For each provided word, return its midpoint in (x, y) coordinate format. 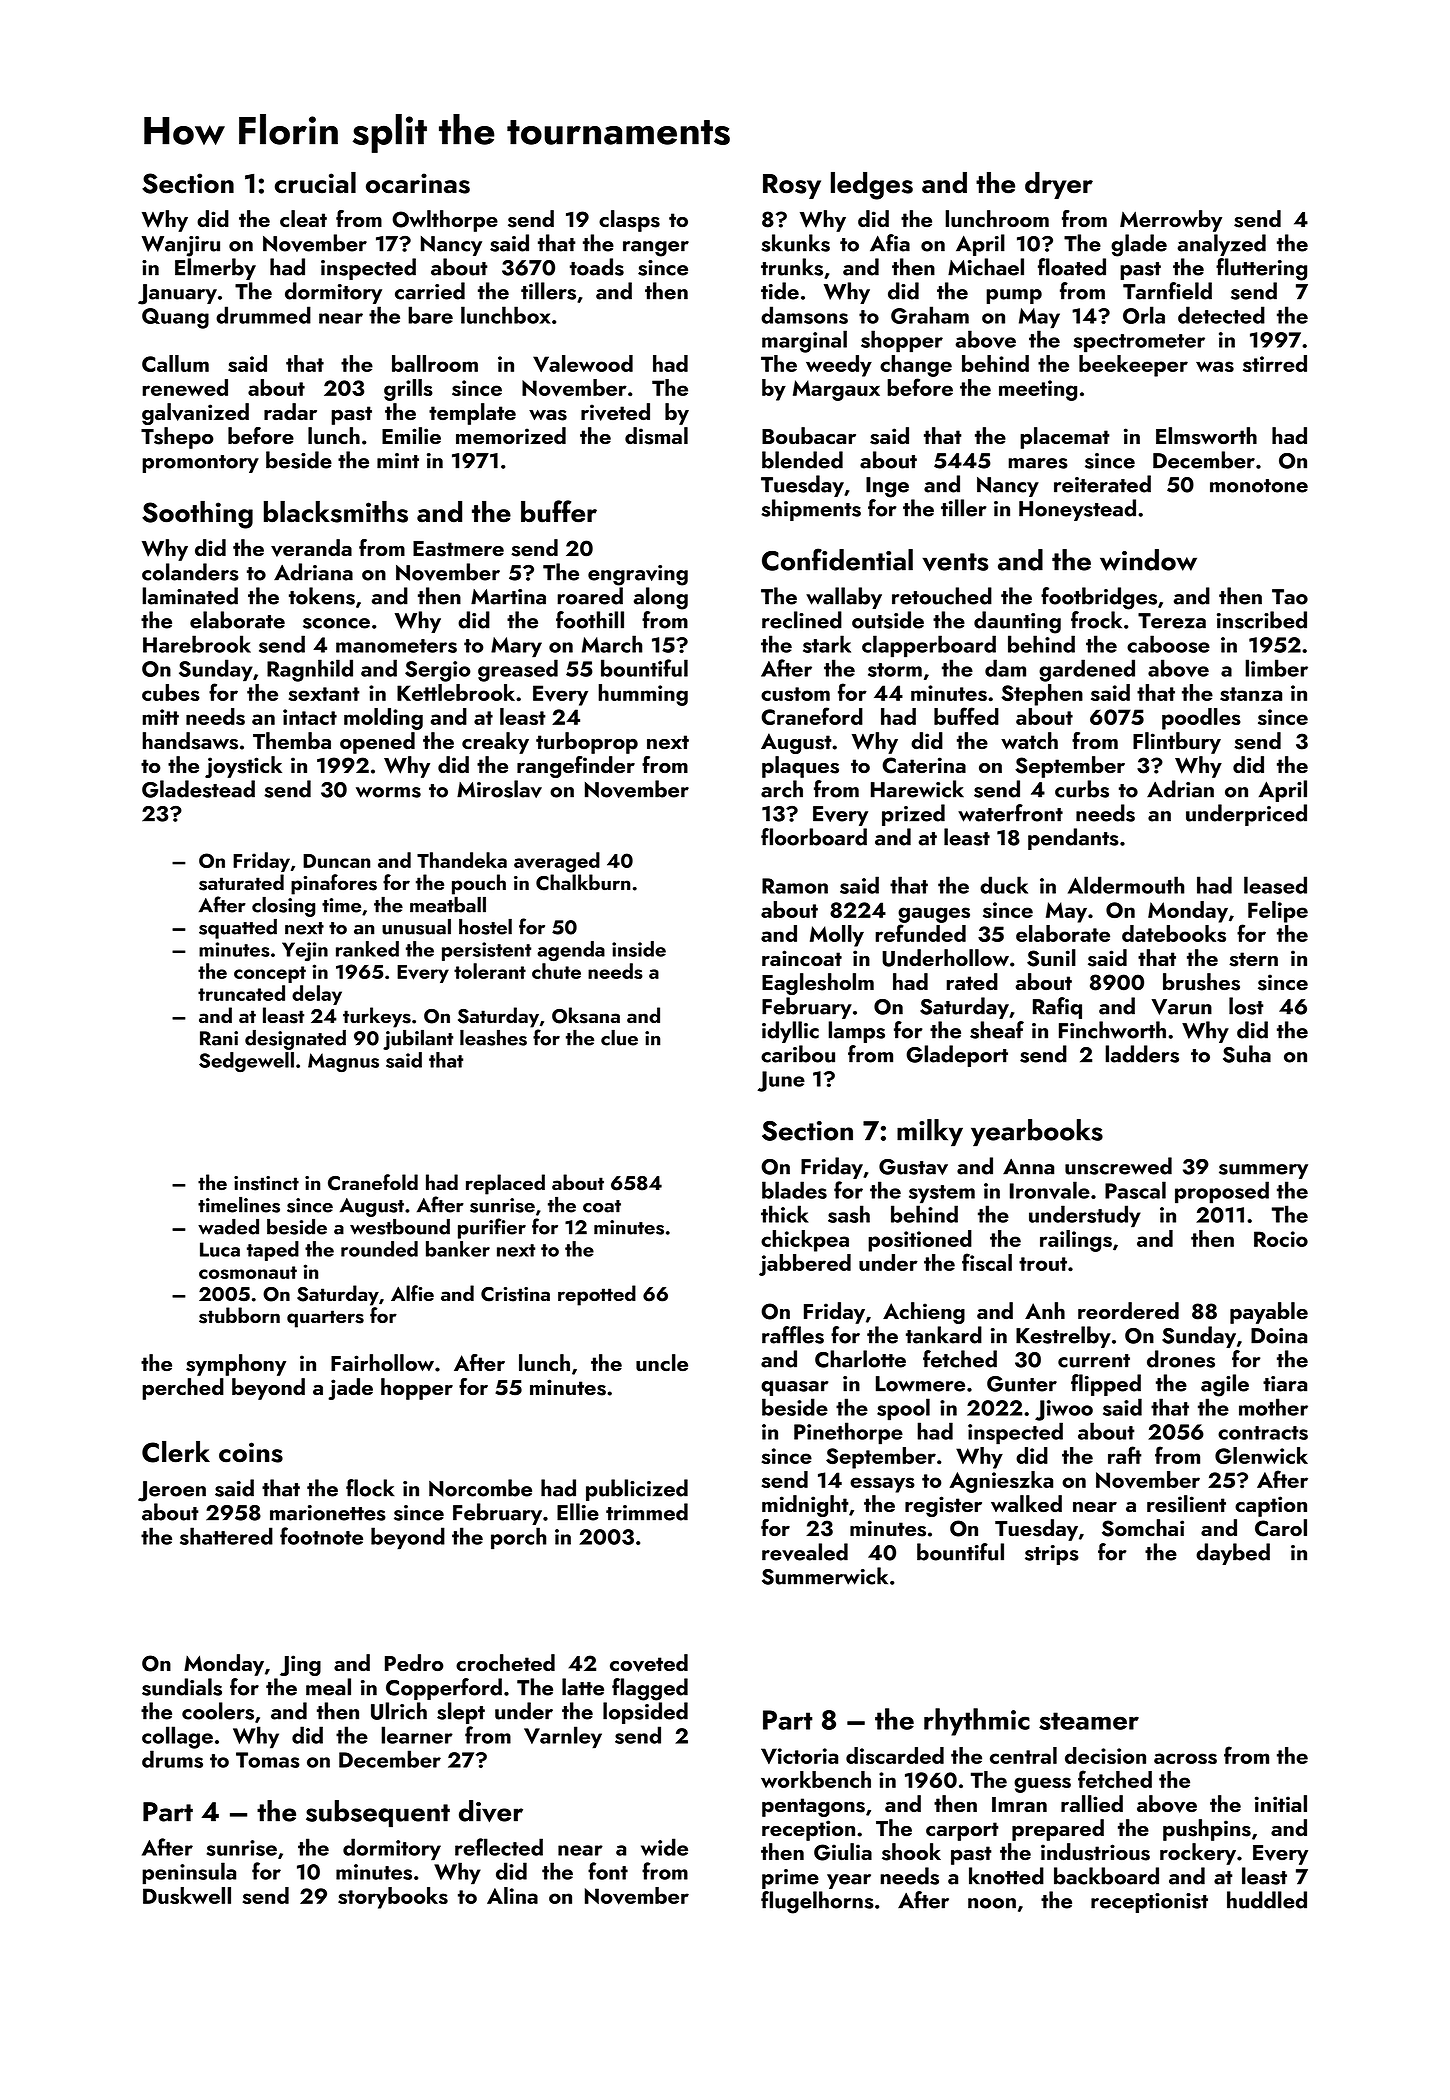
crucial (315, 183)
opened (377, 743)
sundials (182, 1687)
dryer (1059, 185)
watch (1029, 740)
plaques (800, 767)
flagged (650, 1689)
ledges (872, 186)
